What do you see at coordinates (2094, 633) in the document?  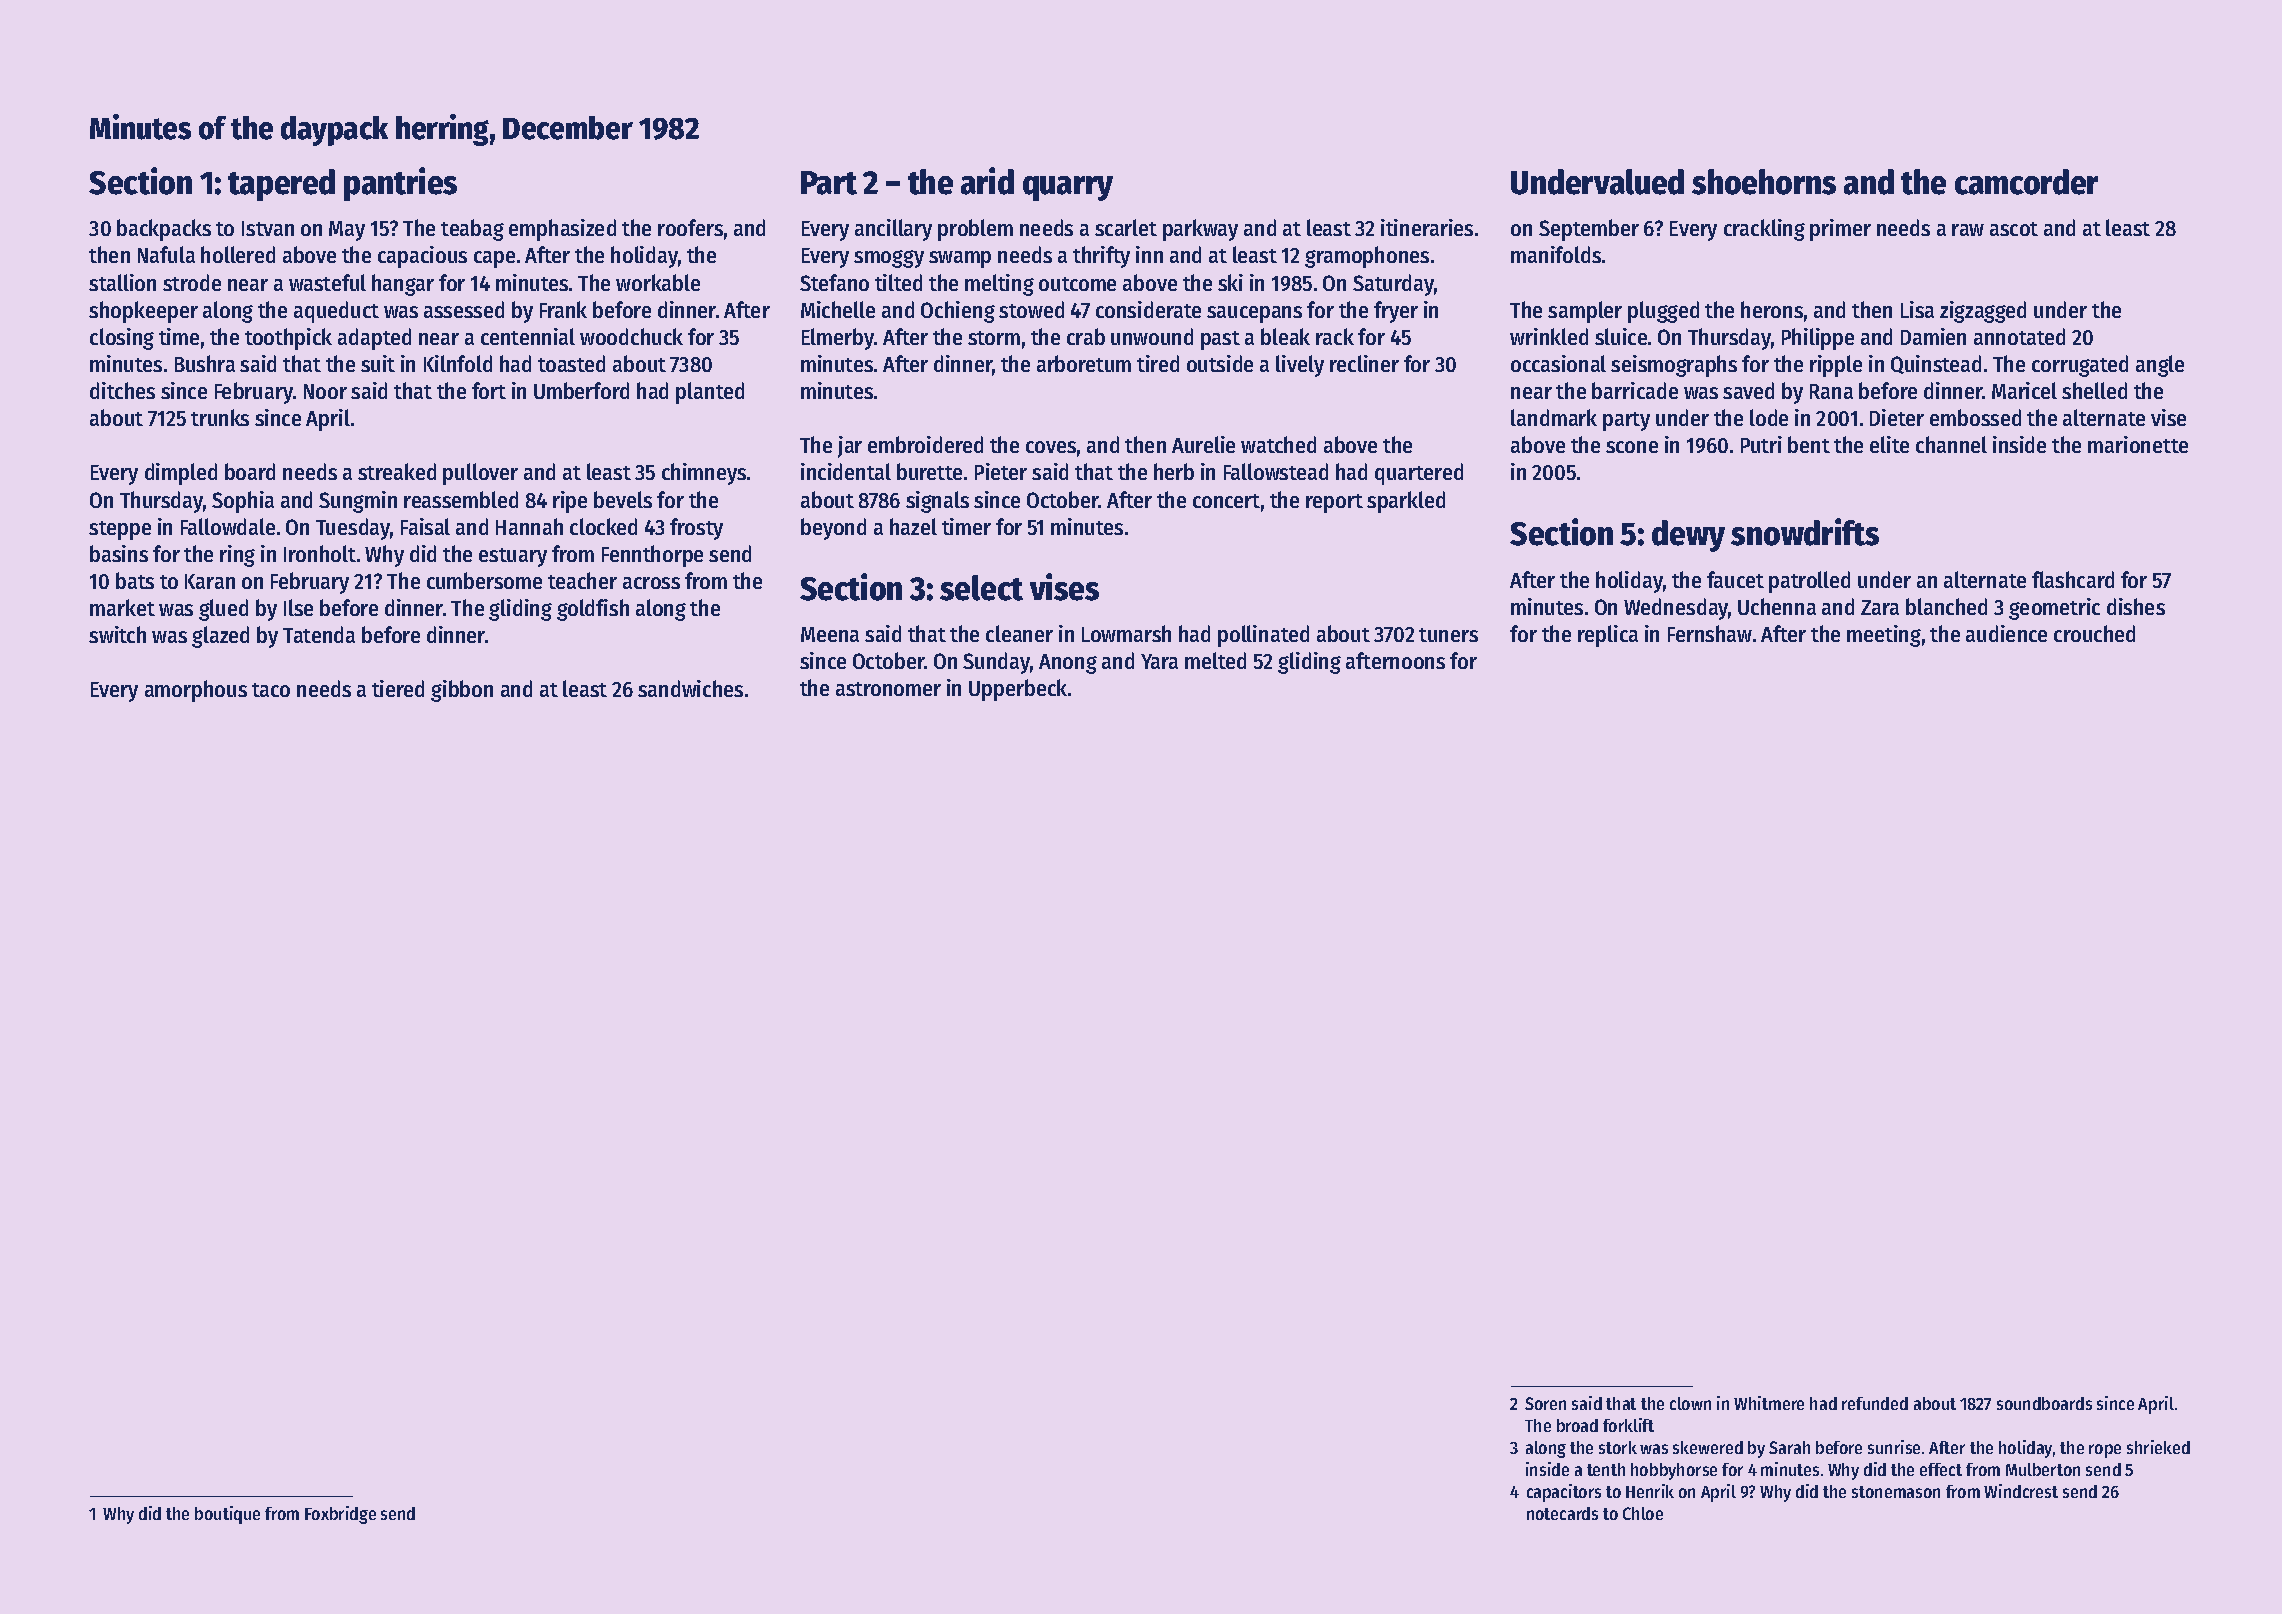 I see `crouched` at bounding box center [2094, 633].
